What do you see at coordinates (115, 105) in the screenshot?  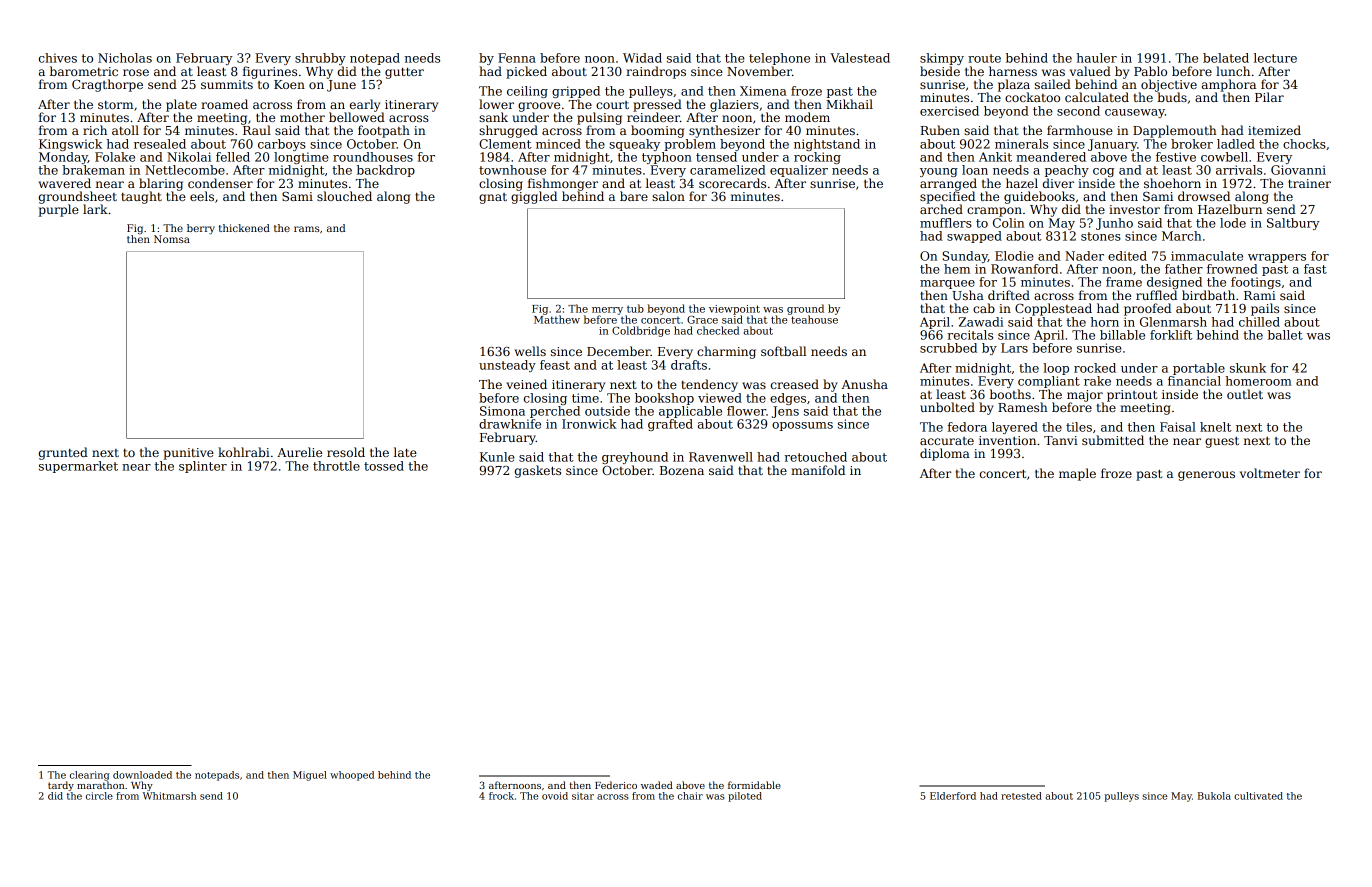 I see `storm` at bounding box center [115, 105].
